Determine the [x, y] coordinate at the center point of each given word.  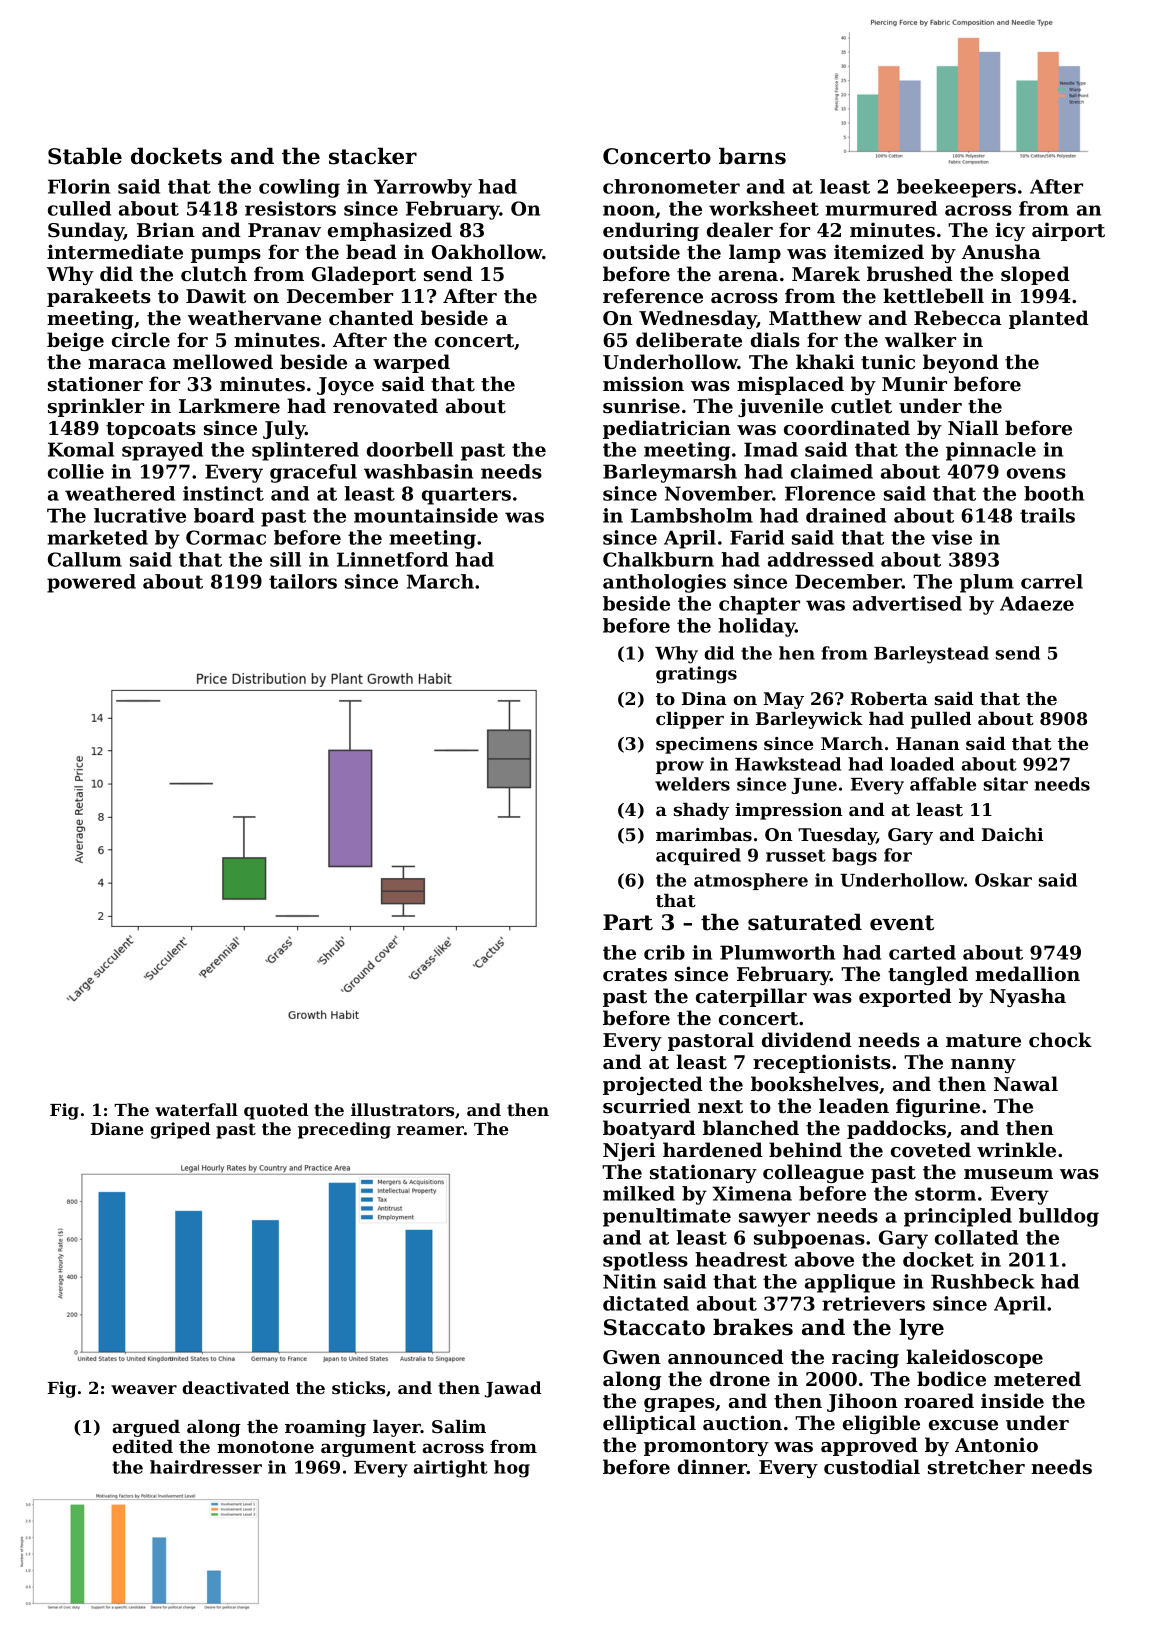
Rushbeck [983, 1281]
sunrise [641, 406]
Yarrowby [423, 188]
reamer [430, 1130]
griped [180, 1130]
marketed [97, 537]
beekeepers [956, 188]
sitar [1006, 784]
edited [142, 1446]
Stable [85, 156]
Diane [117, 1128]
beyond [961, 363]
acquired [698, 856]
